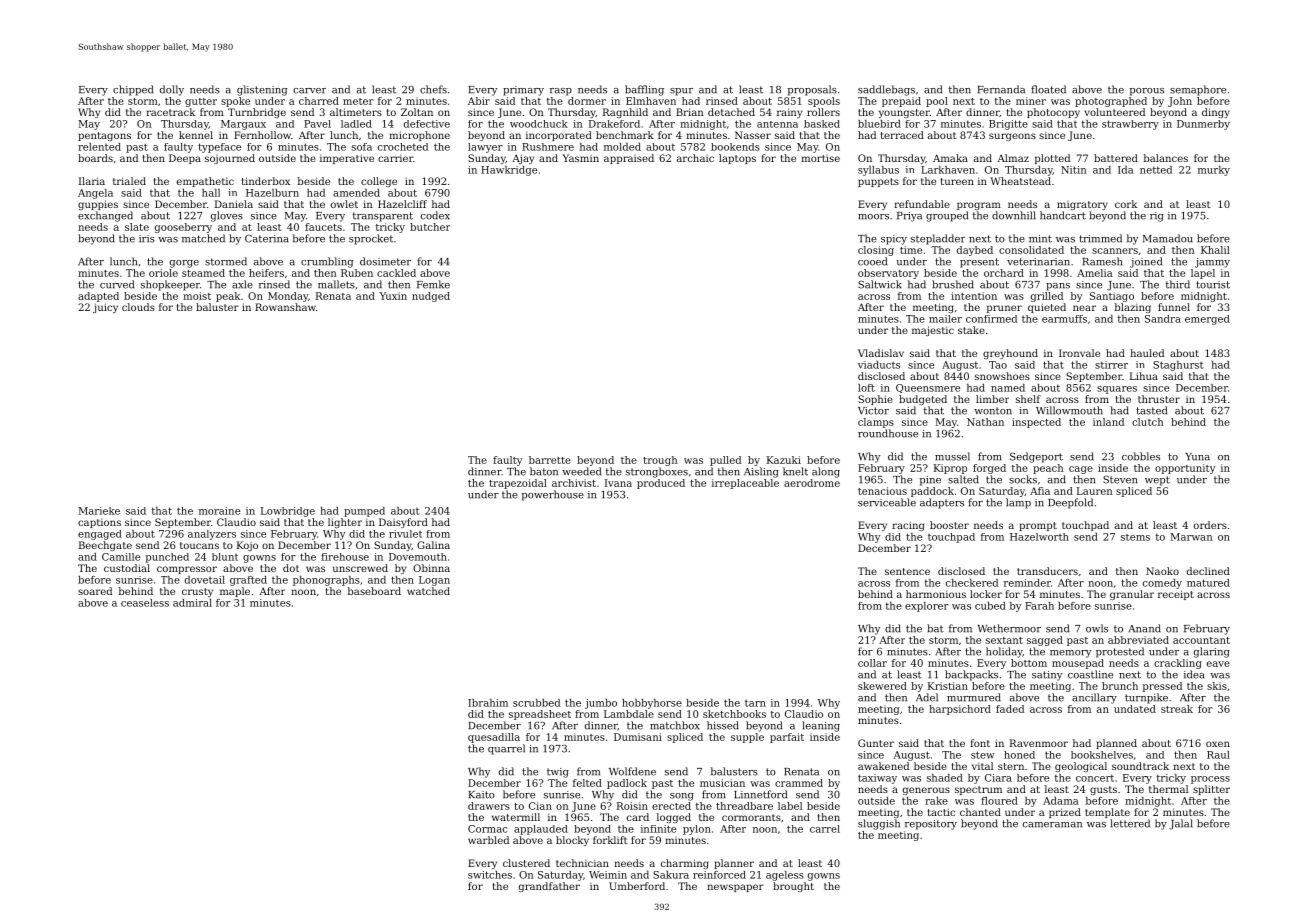 This document has height=924, width=1308. What do you see at coordinates (907, 571) in the document?
I see `sentence` at bounding box center [907, 571].
